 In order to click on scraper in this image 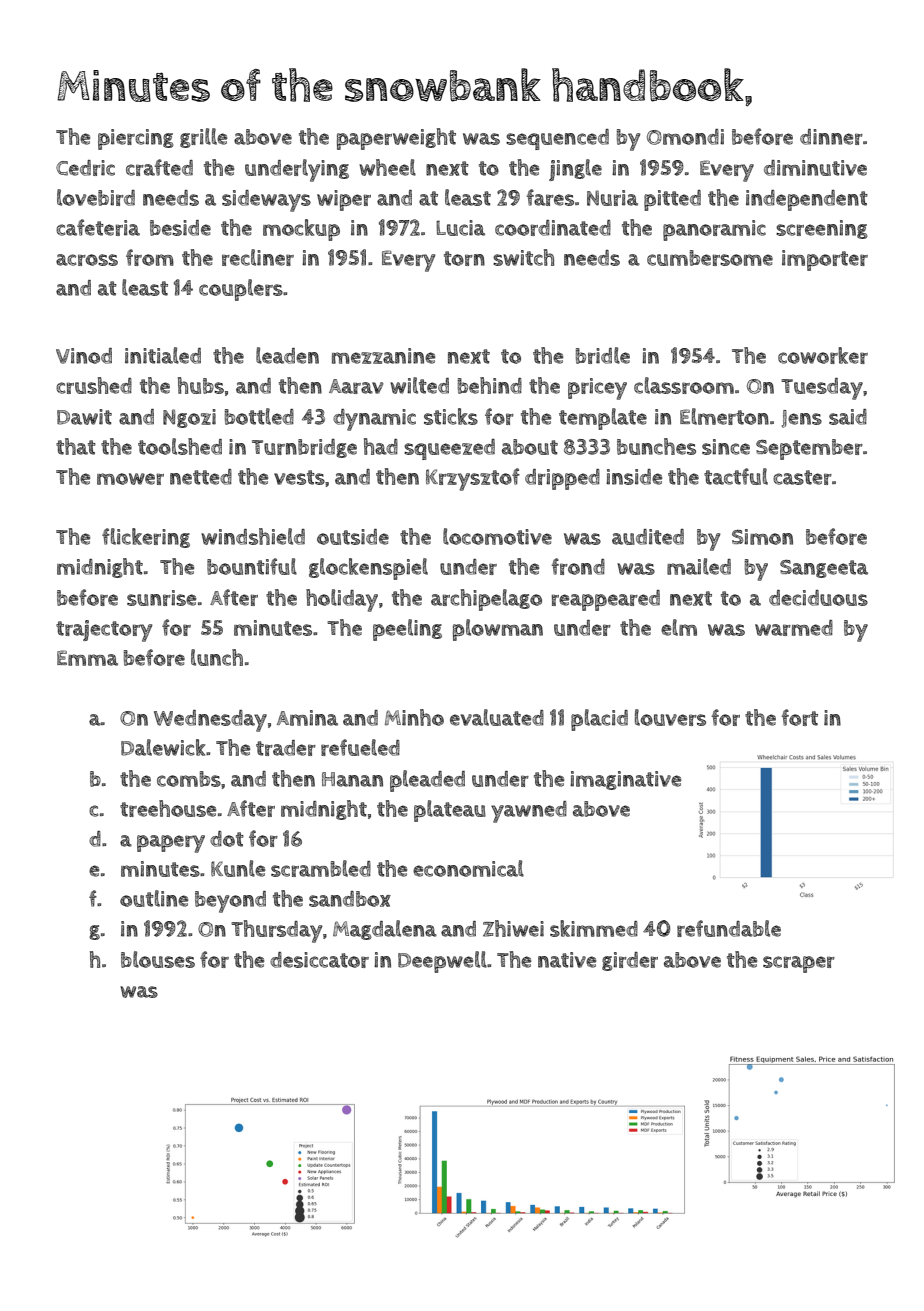, I will do `click(799, 964)`.
